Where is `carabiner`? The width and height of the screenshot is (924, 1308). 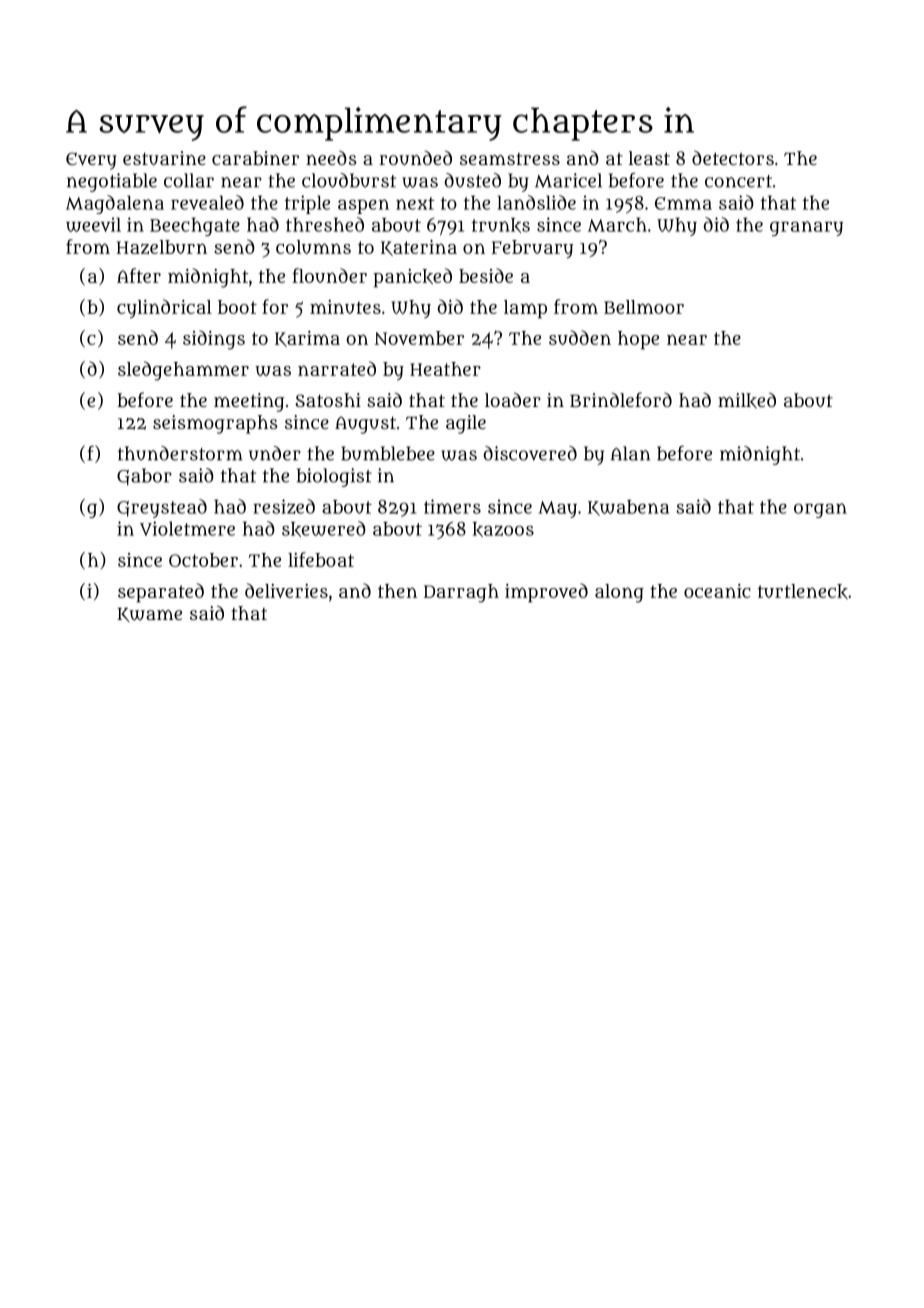 carabiner is located at coordinates (255, 158).
